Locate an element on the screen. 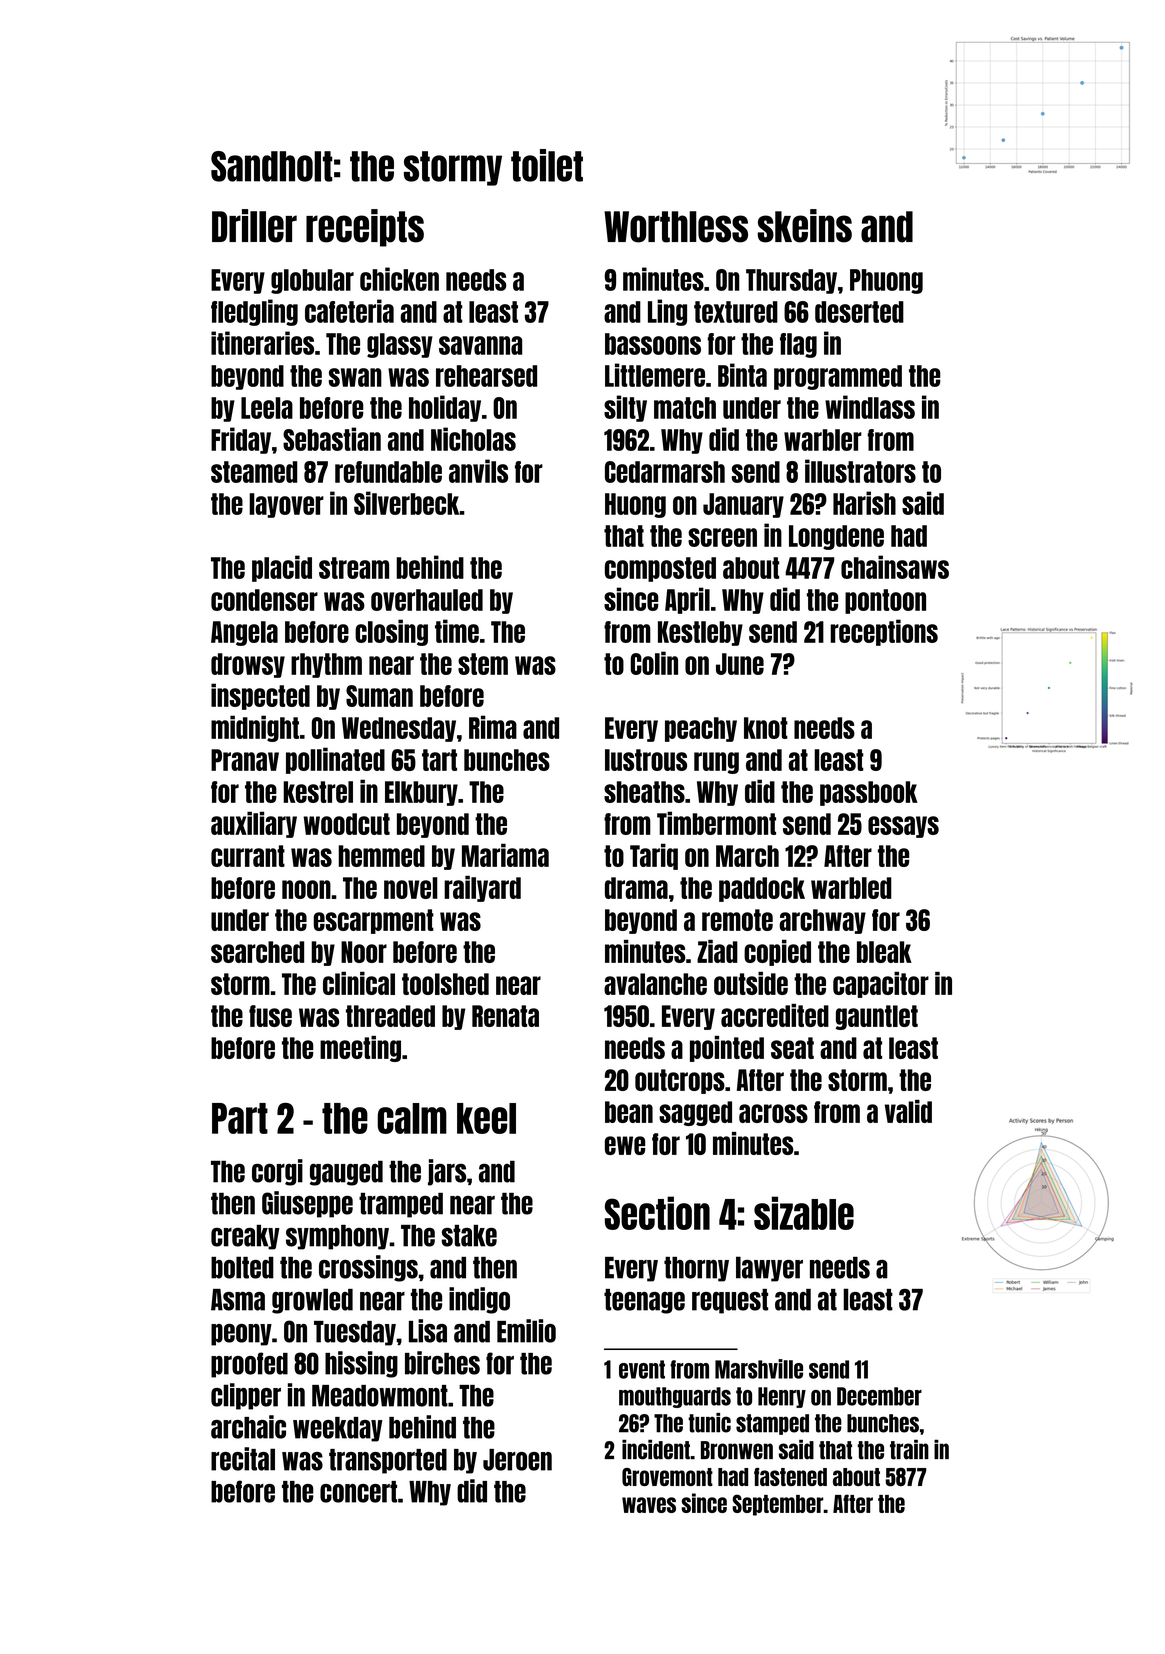 The height and width of the screenshot is (1654, 1165). anvils is located at coordinates (478, 471).
